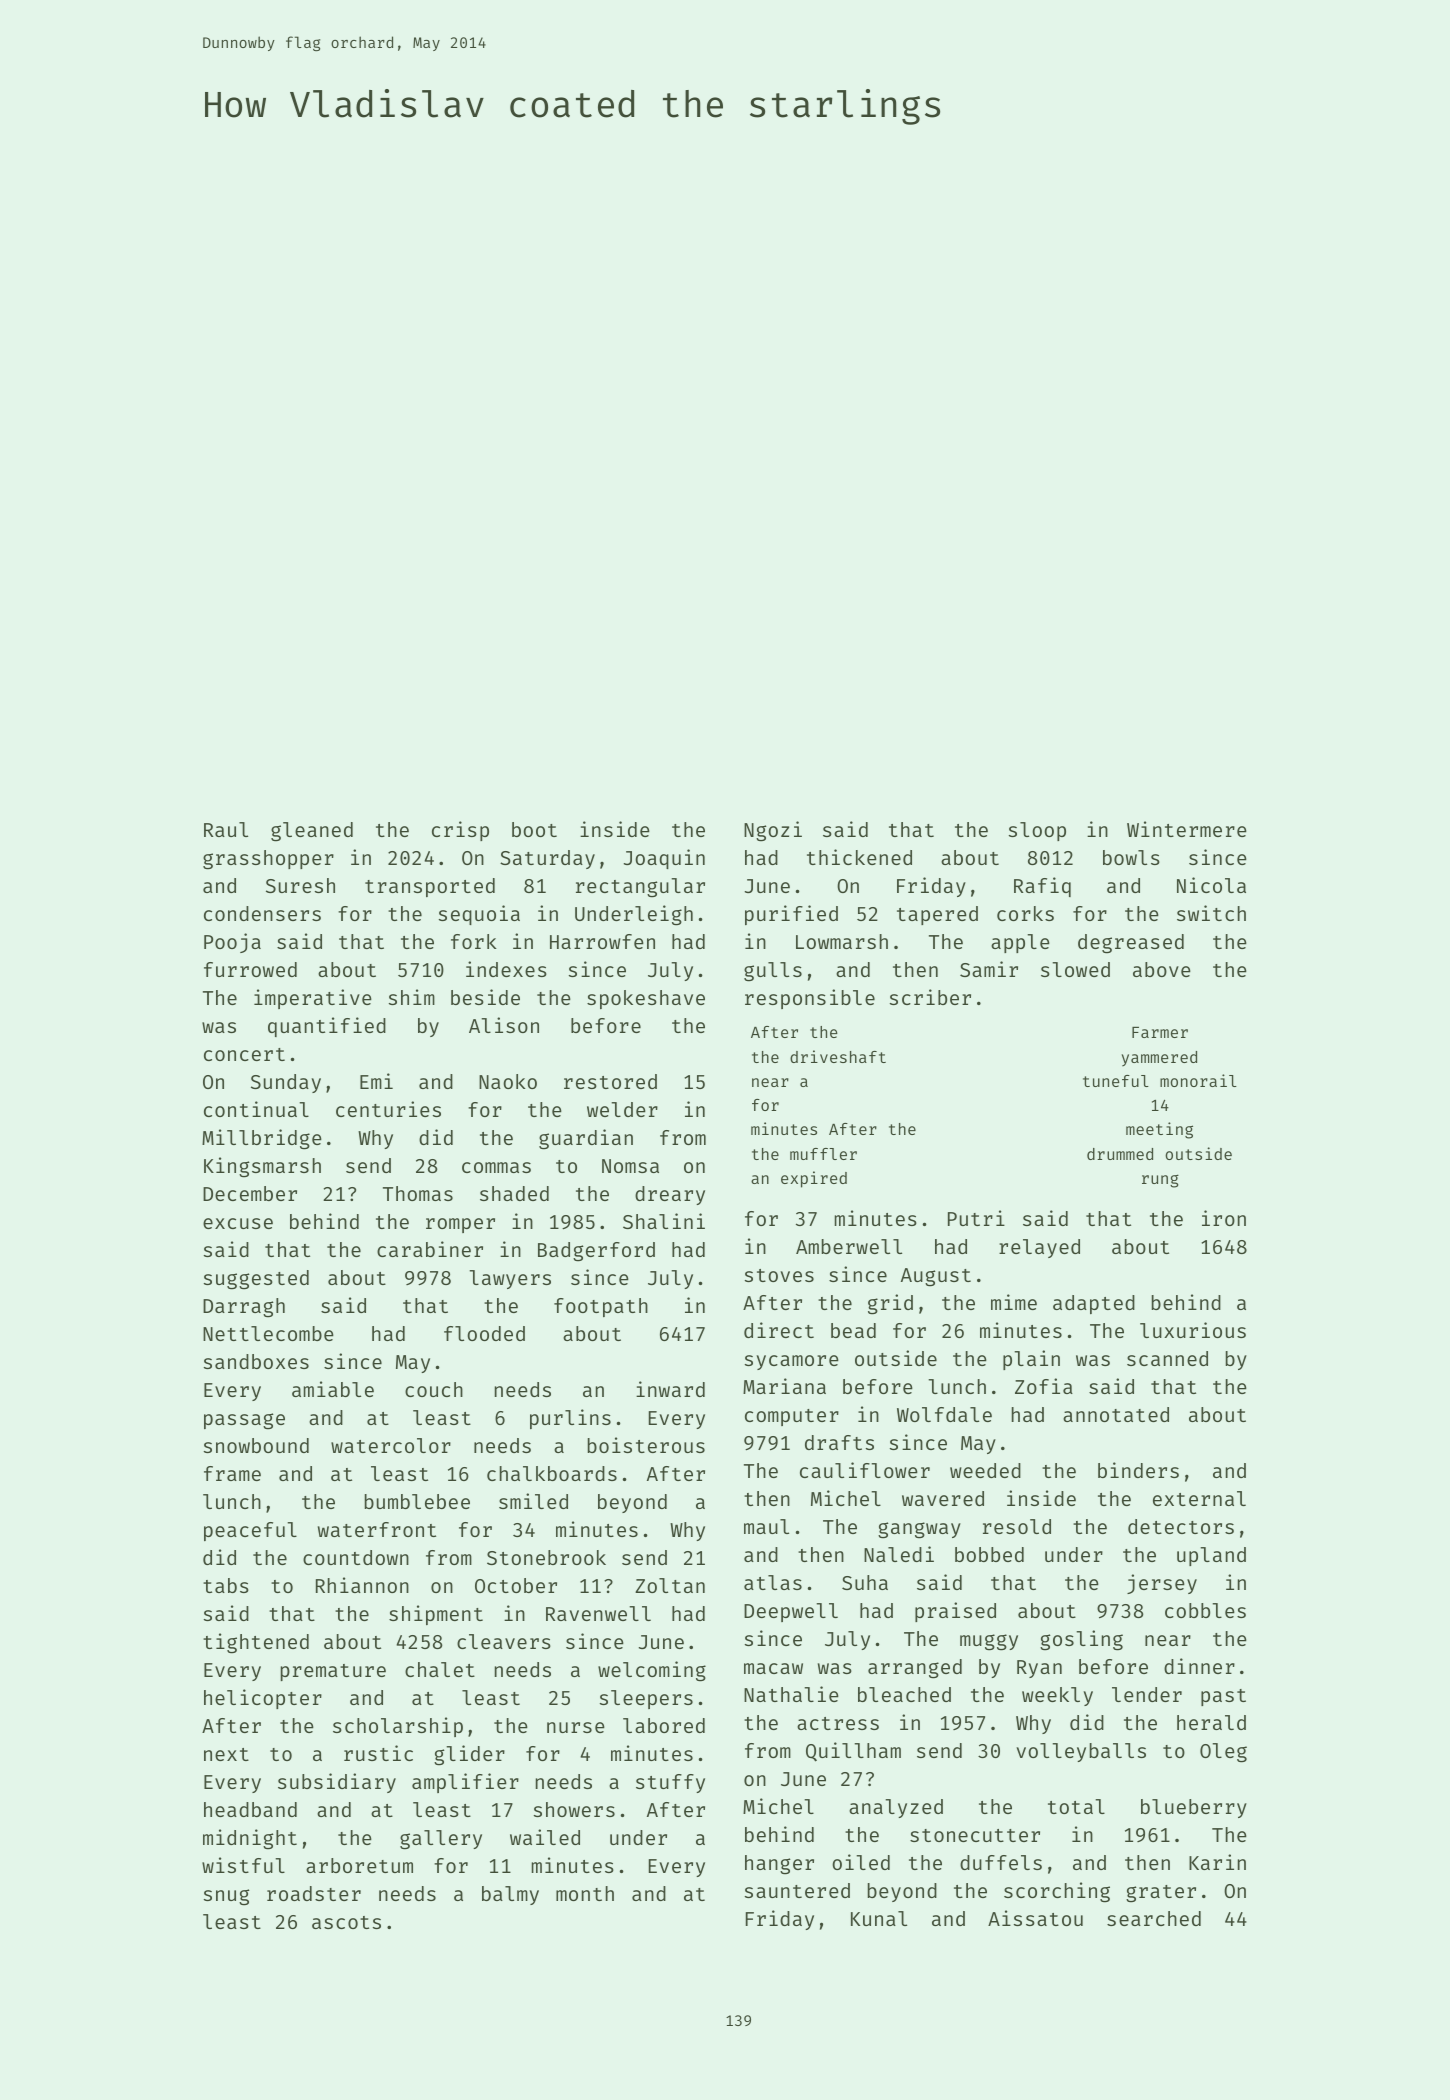  Describe the element at coordinates (1167, 1358) in the image. I see `scanned` at that location.
